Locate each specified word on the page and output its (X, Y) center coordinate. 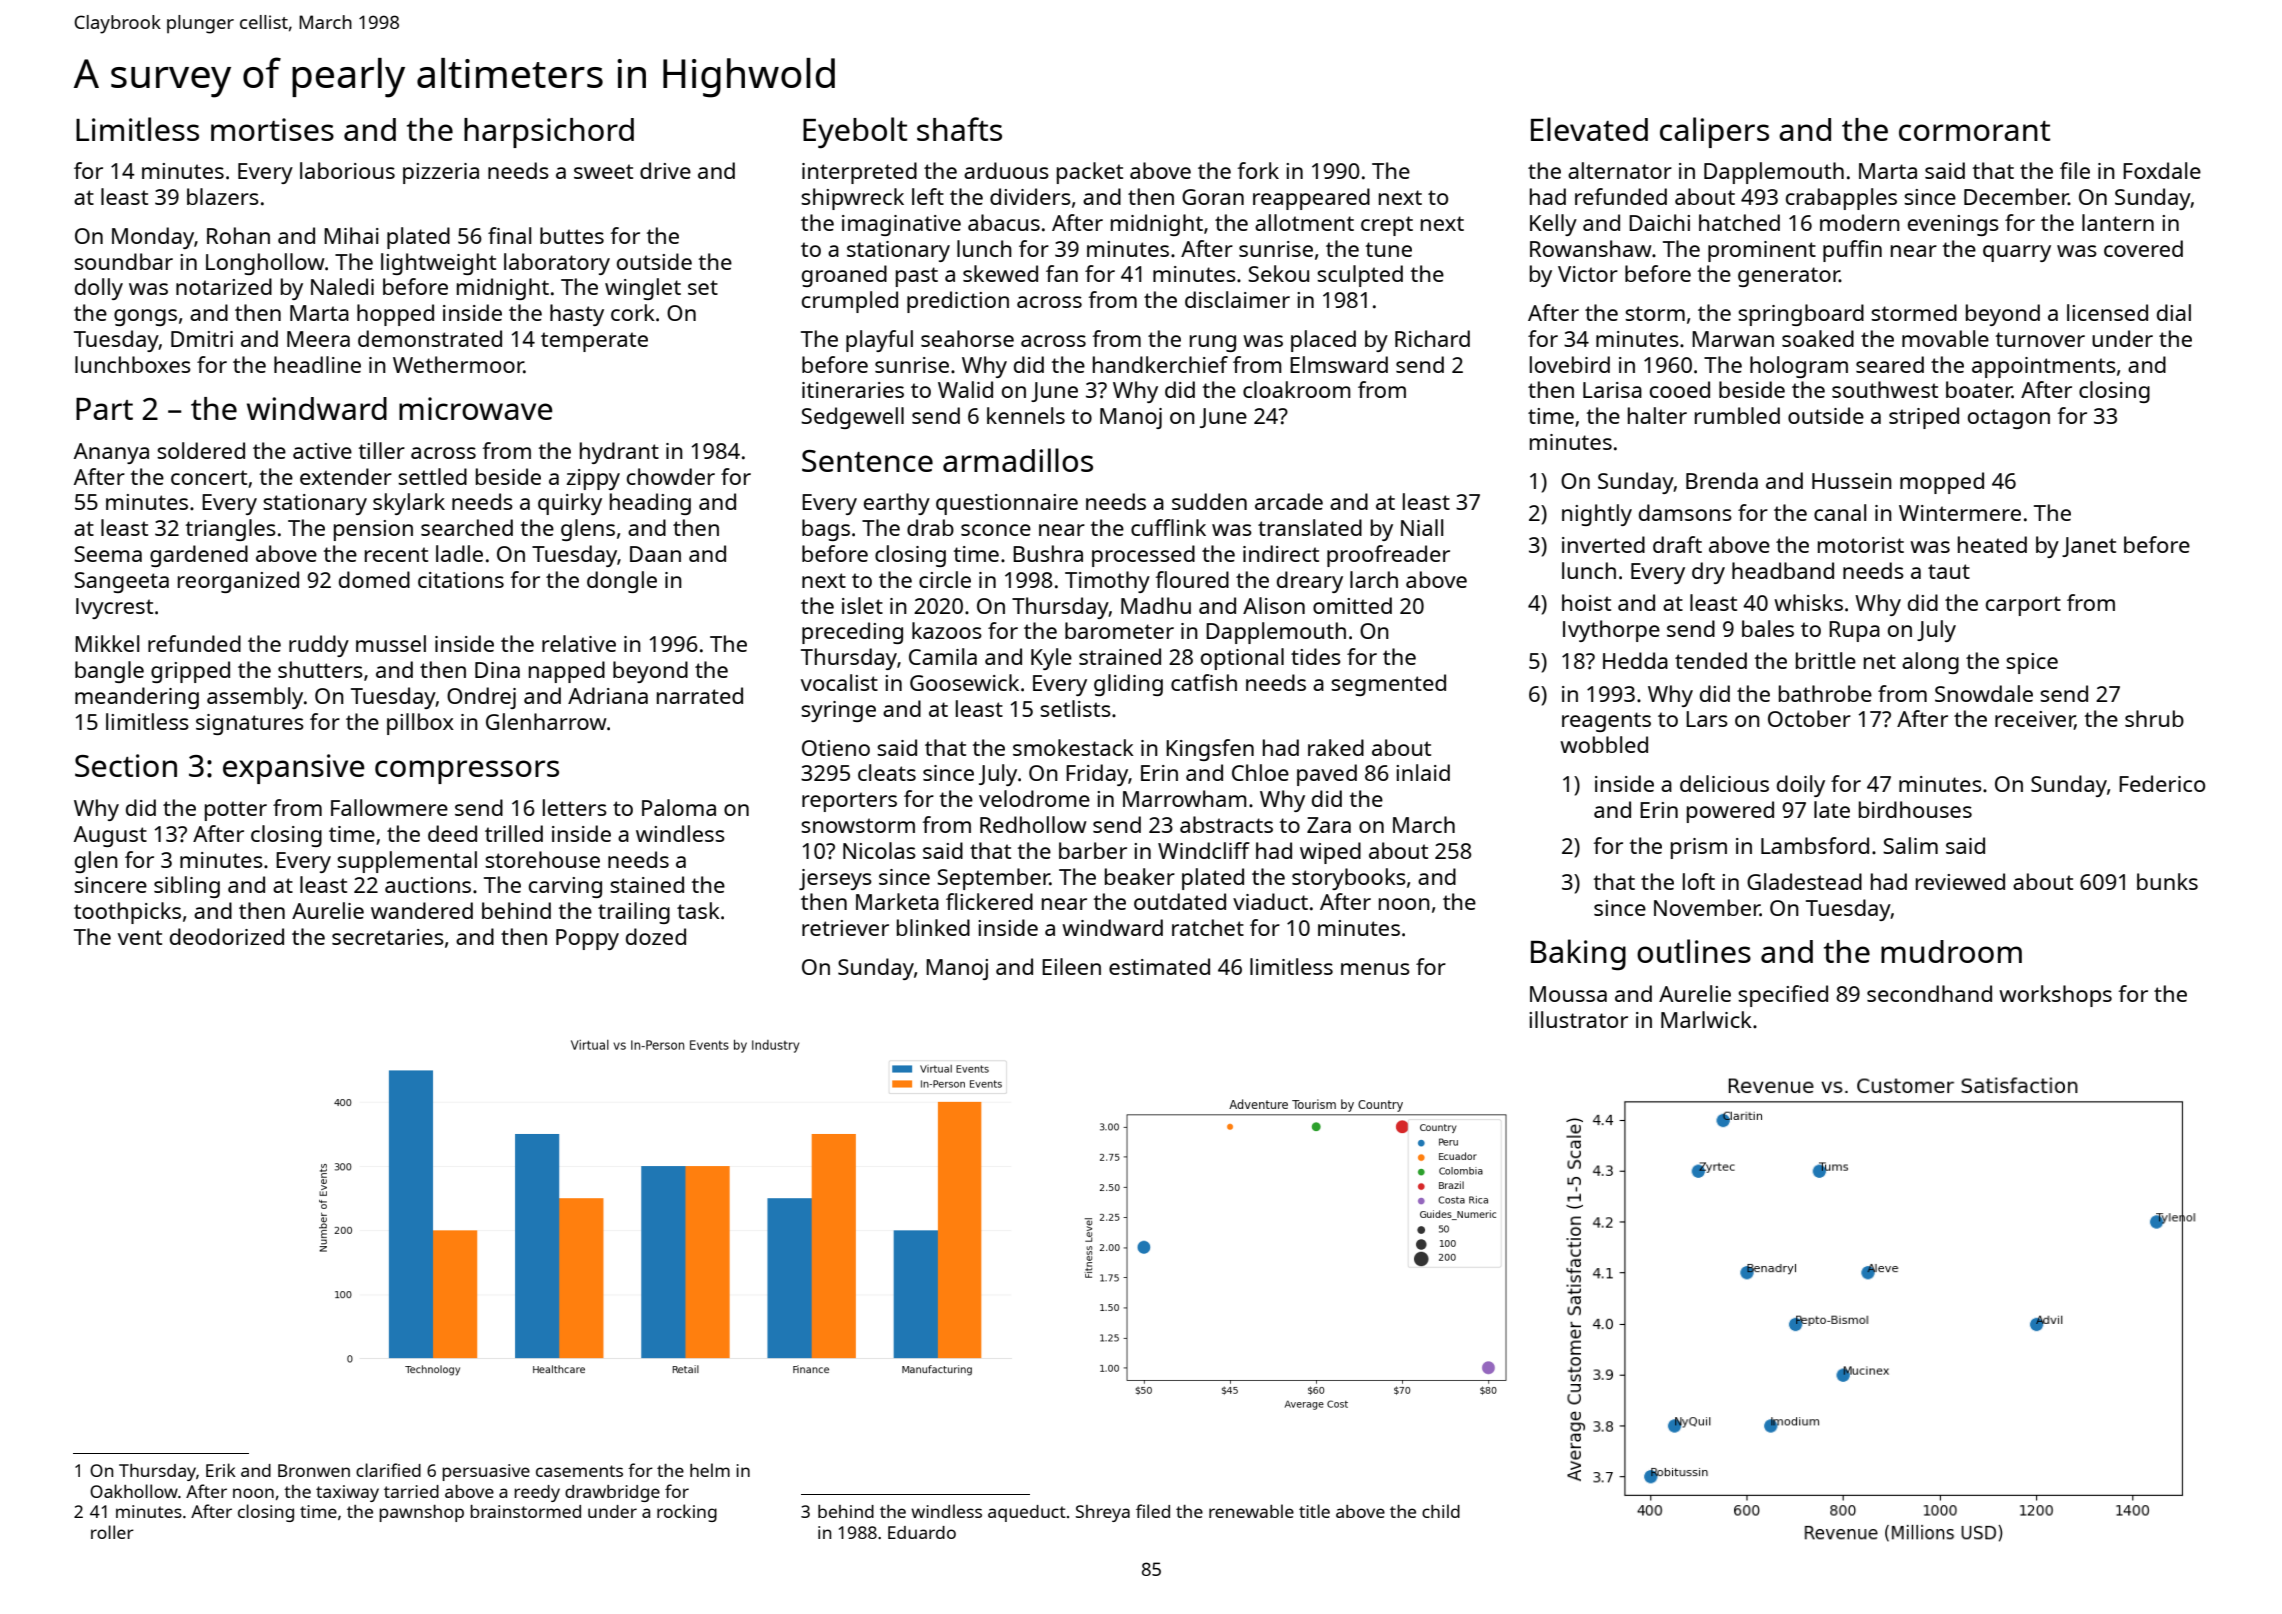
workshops (2055, 996)
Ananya (111, 453)
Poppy (587, 939)
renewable (1251, 1511)
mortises (272, 129)
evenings (1953, 225)
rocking (687, 1513)
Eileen (1071, 966)
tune (1389, 249)
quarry (2017, 253)
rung (1213, 343)
